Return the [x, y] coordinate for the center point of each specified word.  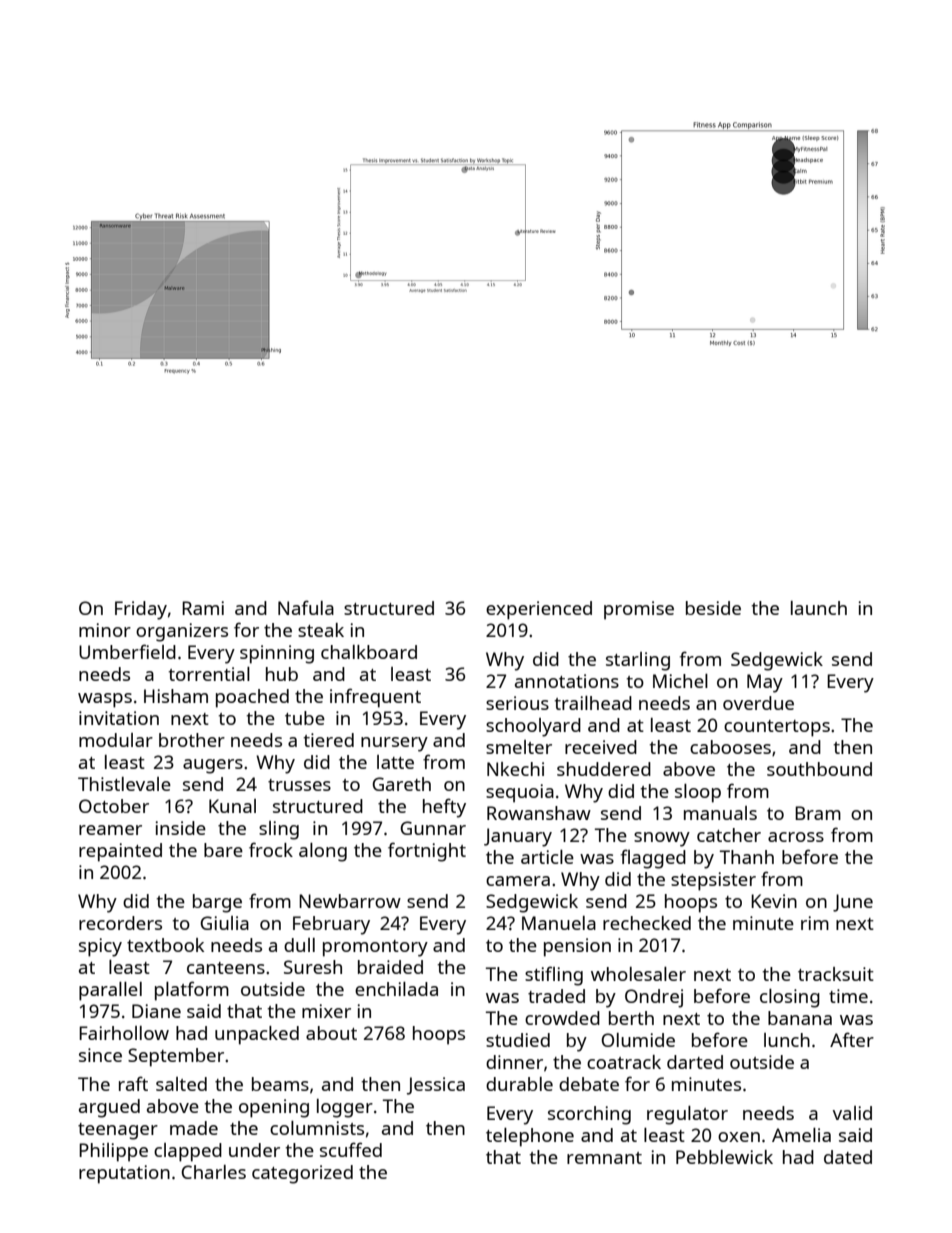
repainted [120, 852]
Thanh [747, 857]
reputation [124, 1174]
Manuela [559, 923]
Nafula [306, 607]
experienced [539, 610]
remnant [604, 1158]
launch [819, 608]
